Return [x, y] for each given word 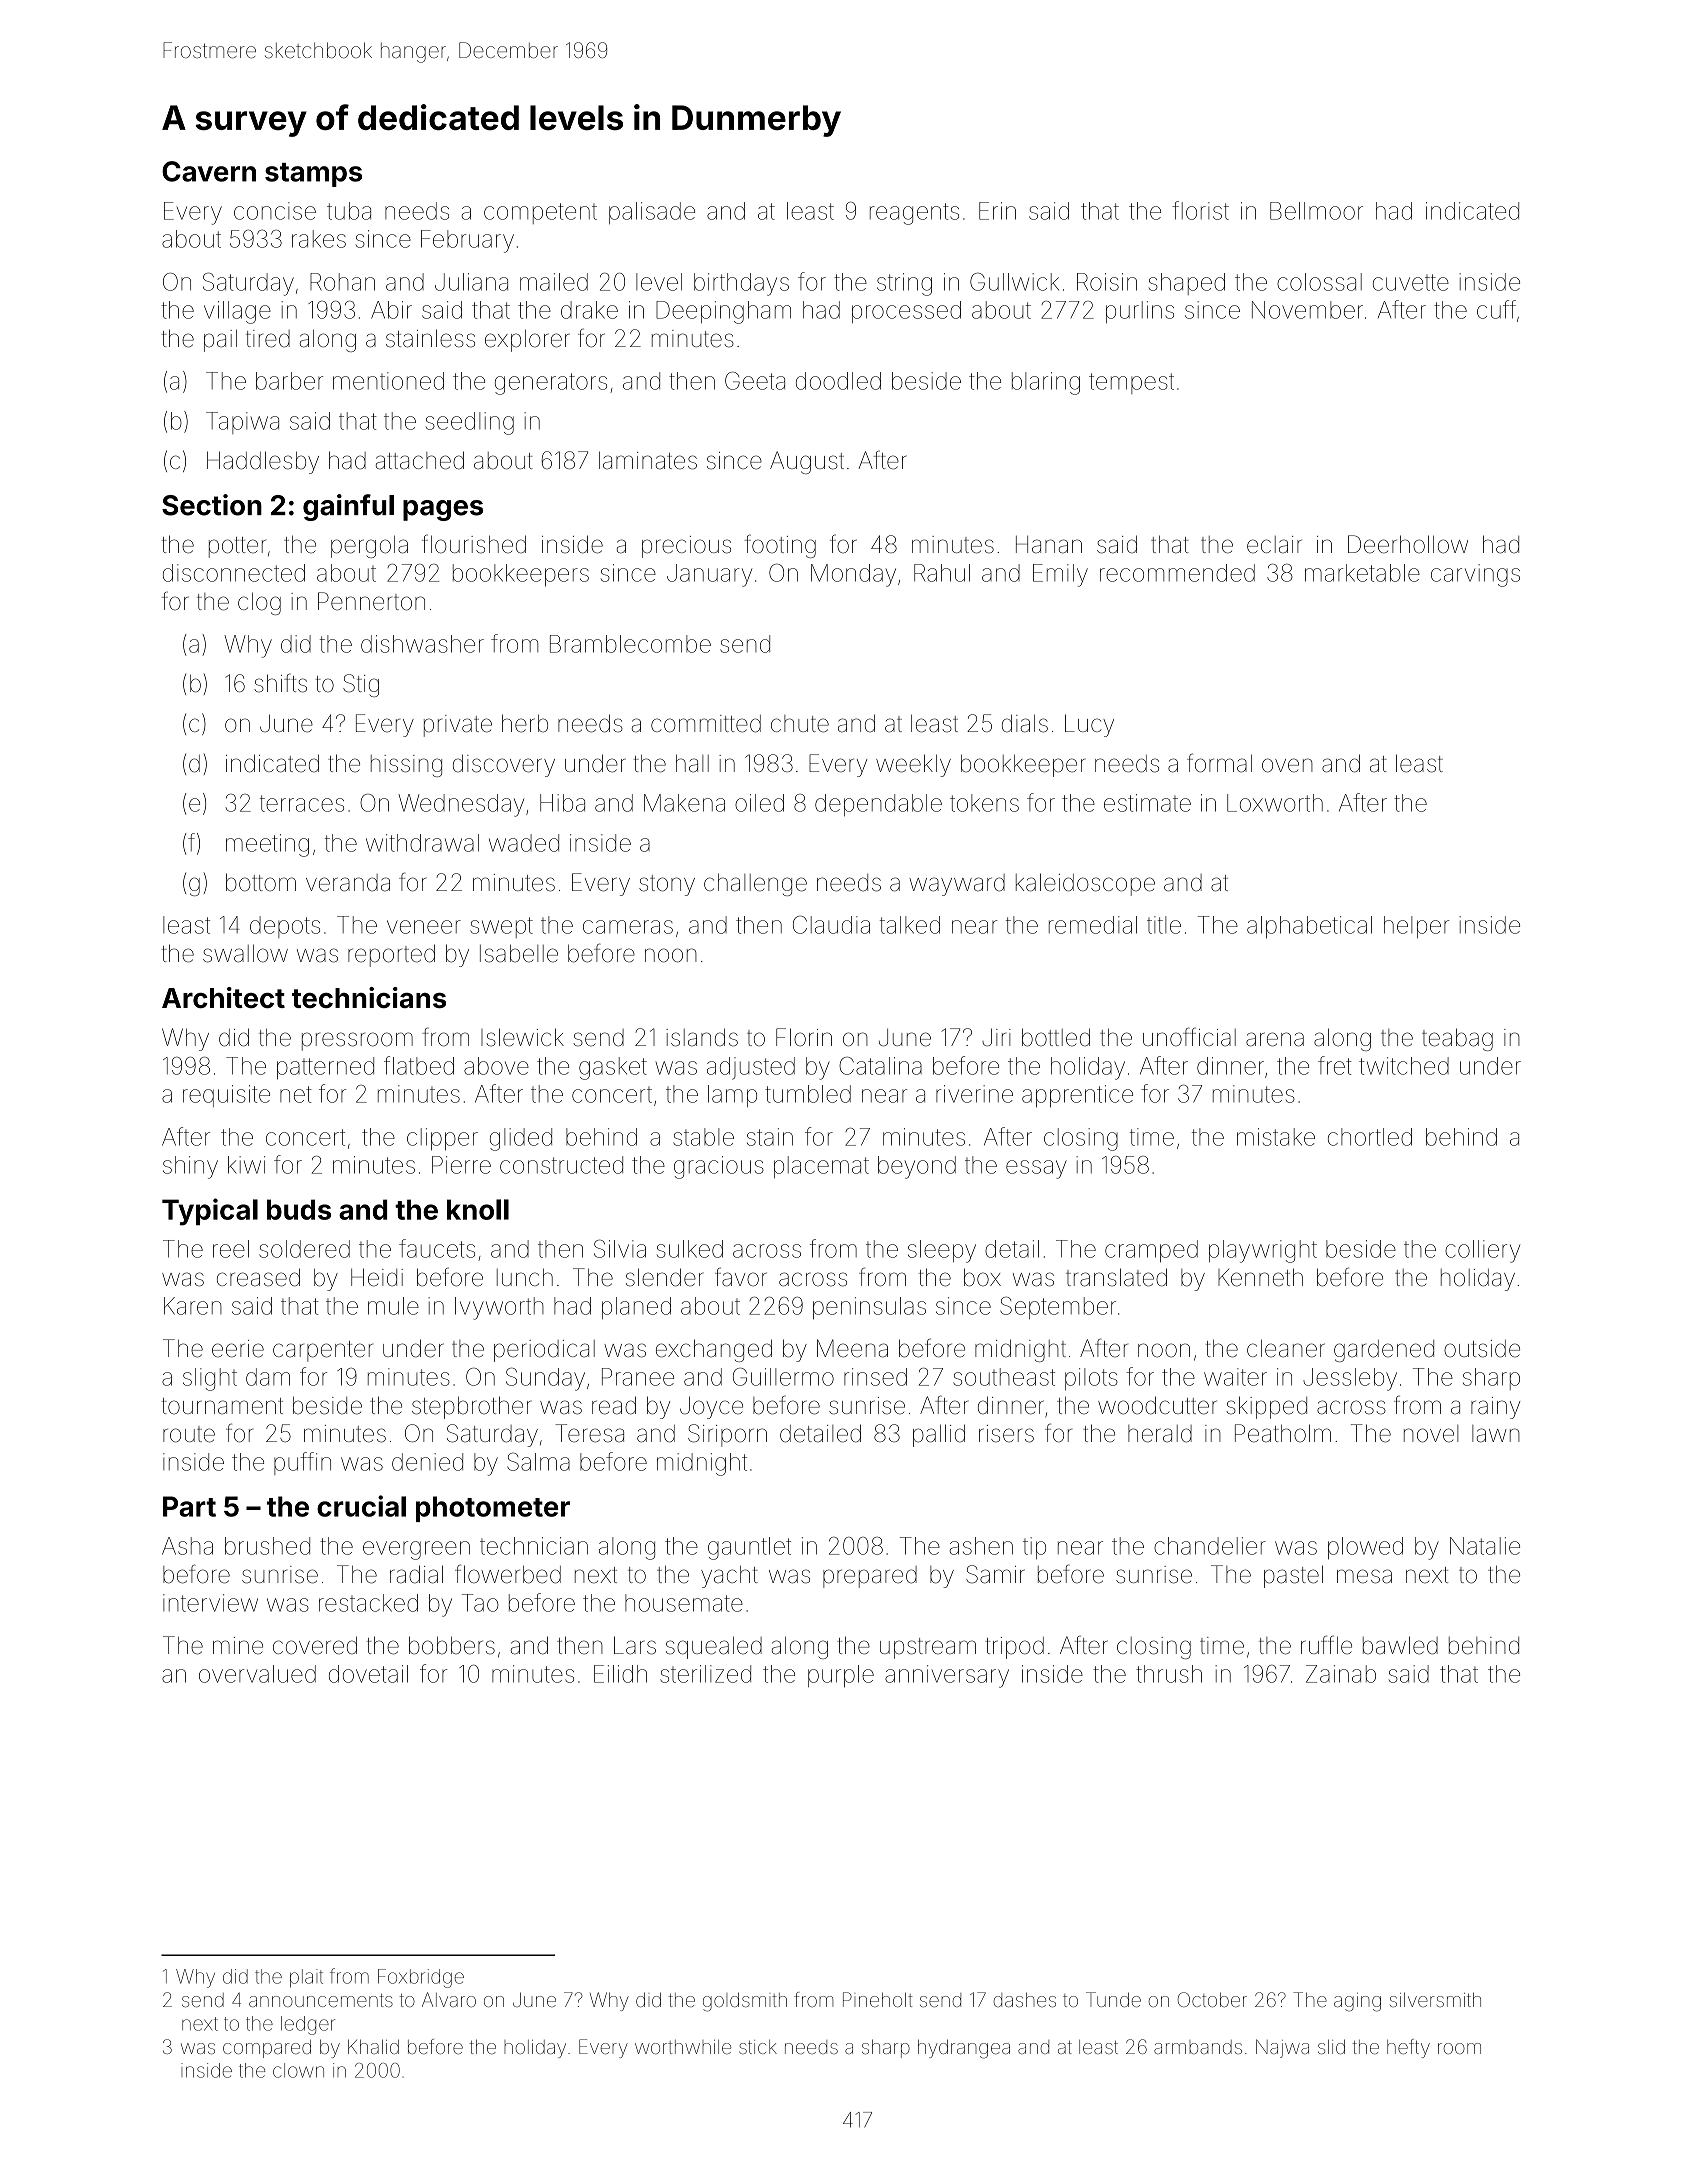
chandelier [1210, 1546]
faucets [437, 1248]
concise [275, 211]
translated [1116, 1277]
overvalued [257, 1674]
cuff [1496, 309]
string [904, 284]
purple [841, 1676]
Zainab [1341, 1674]
